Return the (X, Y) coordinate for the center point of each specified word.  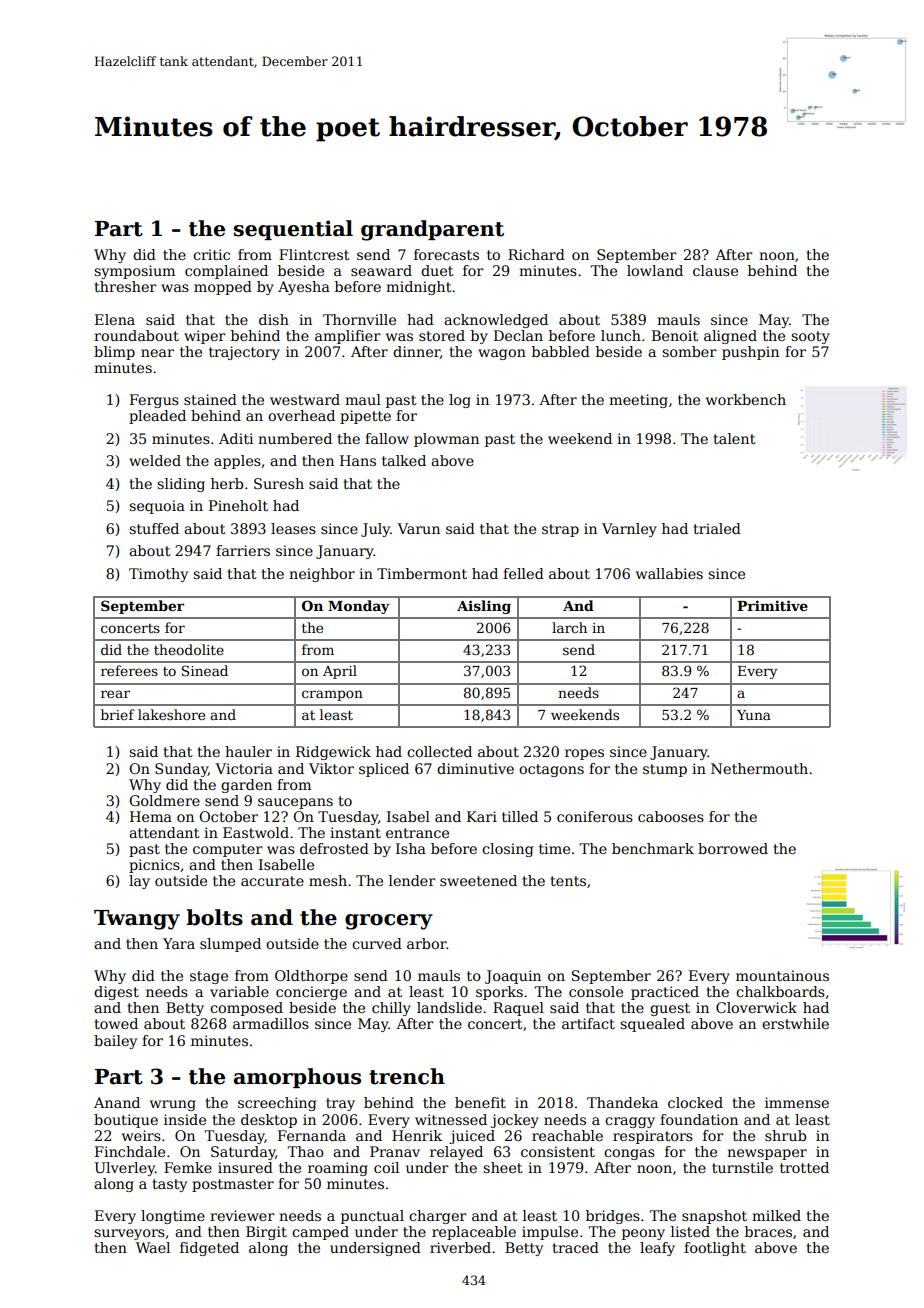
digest (116, 993)
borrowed (733, 848)
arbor (427, 943)
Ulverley (125, 1169)
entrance (417, 833)
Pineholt (238, 505)
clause (715, 270)
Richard (536, 254)
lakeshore (171, 714)
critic (211, 254)
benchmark (653, 848)
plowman (446, 440)
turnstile (742, 1167)
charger (438, 1217)
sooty (810, 337)
